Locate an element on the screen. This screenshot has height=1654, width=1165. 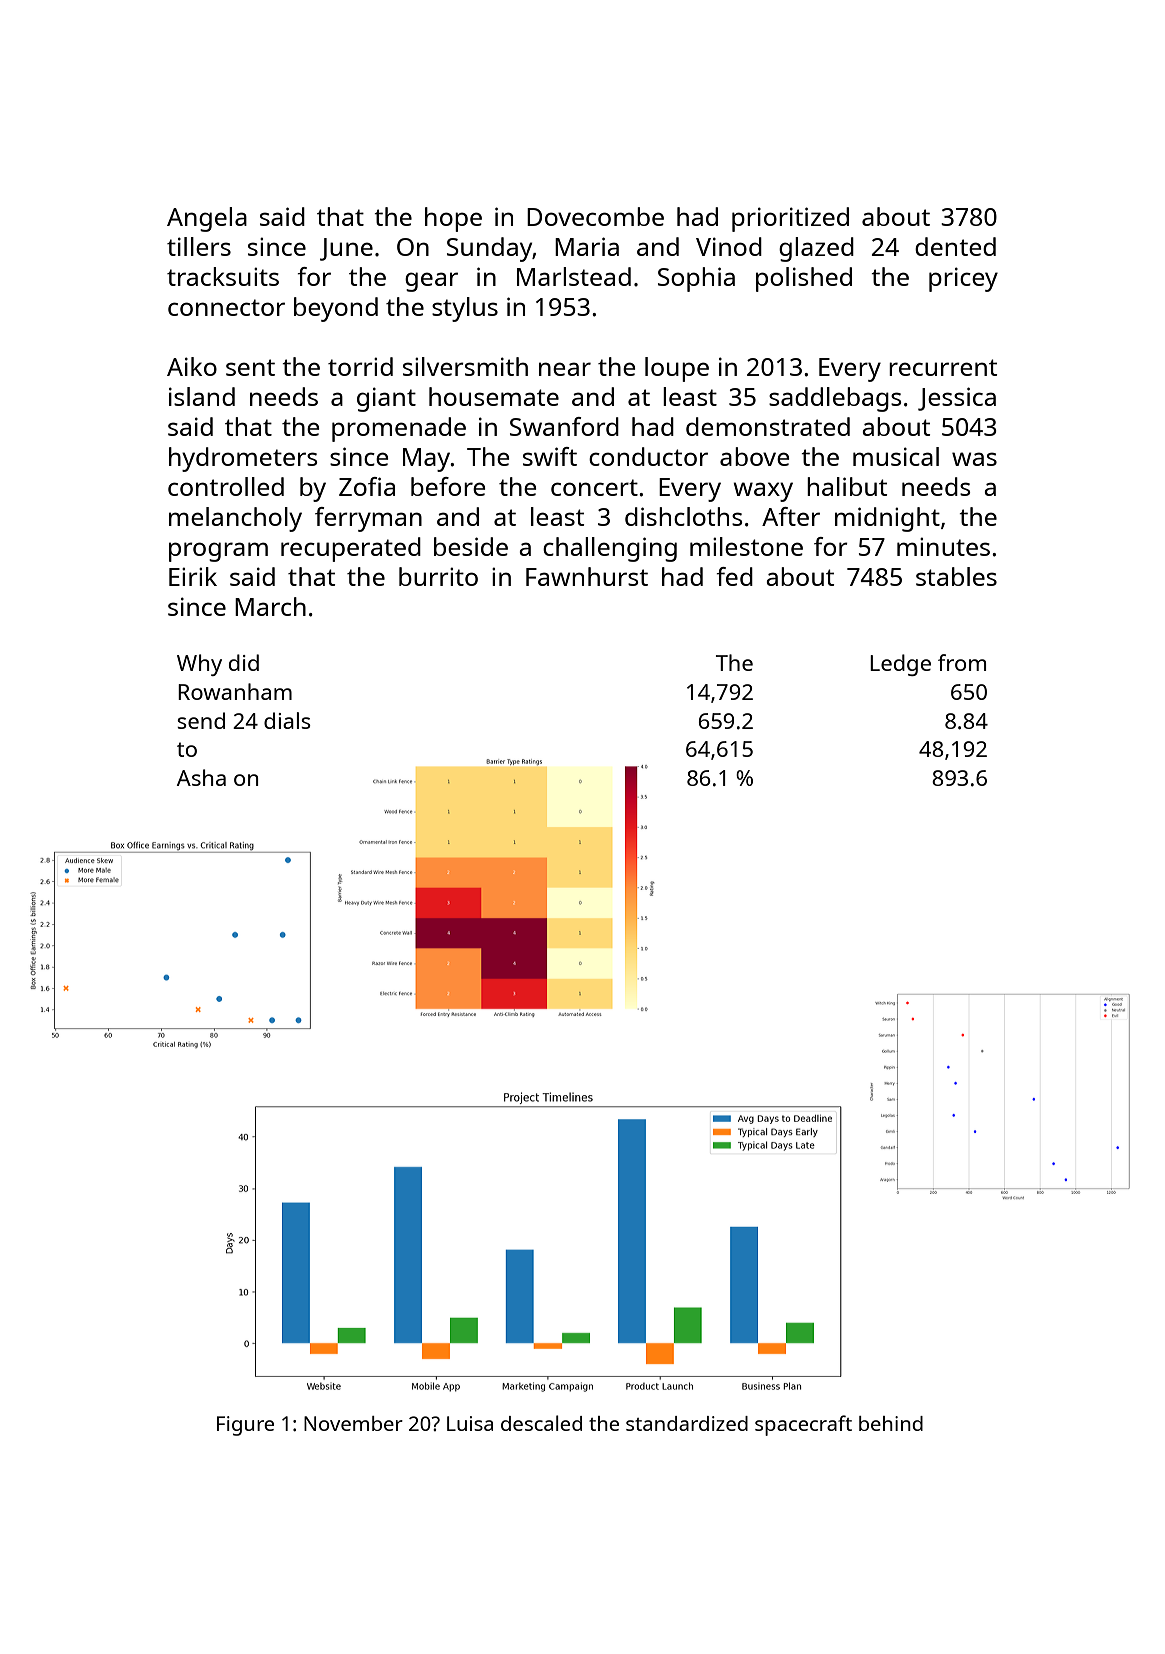
Luisa is located at coordinates (470, 1423).
